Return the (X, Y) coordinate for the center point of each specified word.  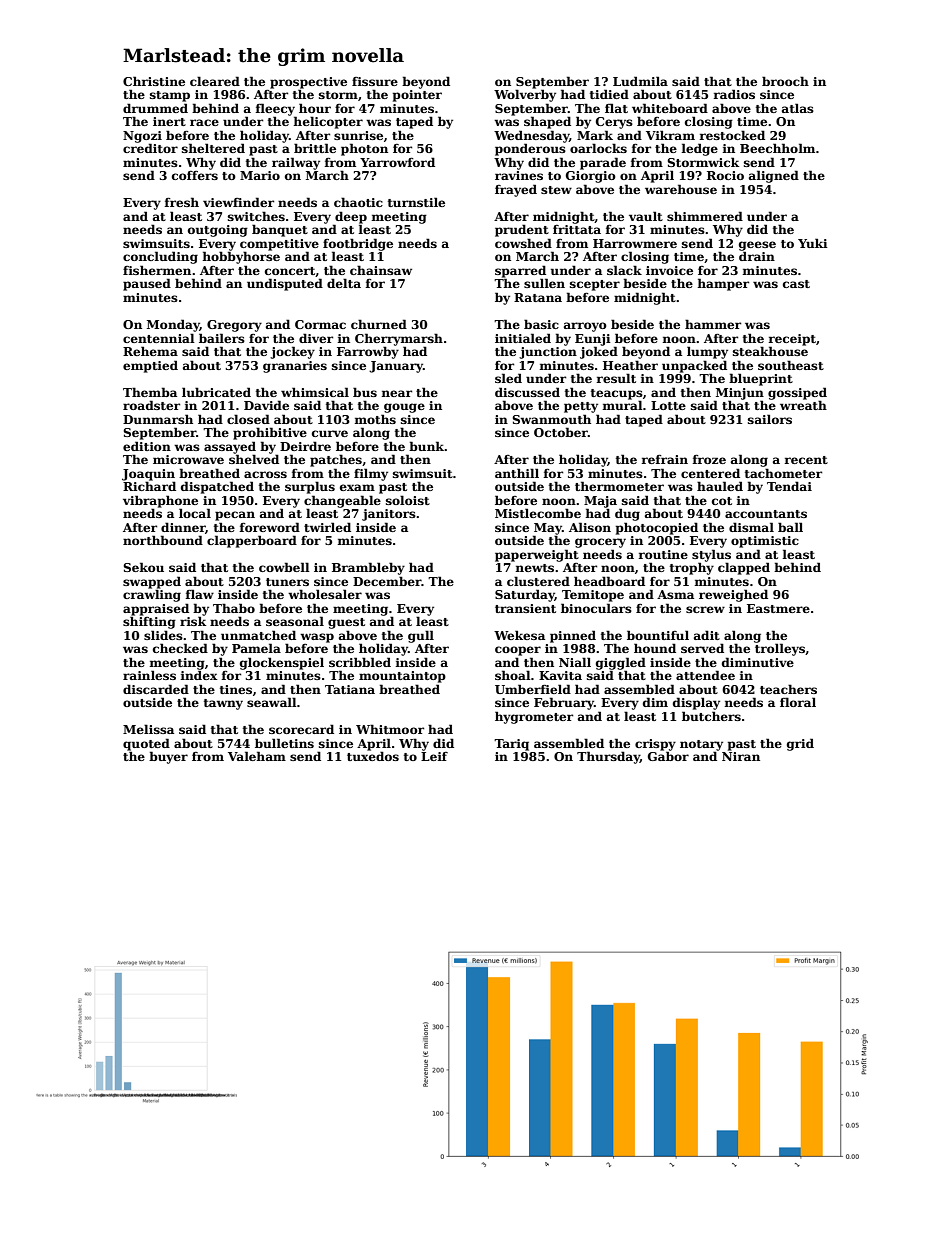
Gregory (234, 326)
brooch (785, 81)
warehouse (681, 189)
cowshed (523, 243)
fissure (375, 81)
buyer (168, 757)
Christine (154, 81)
